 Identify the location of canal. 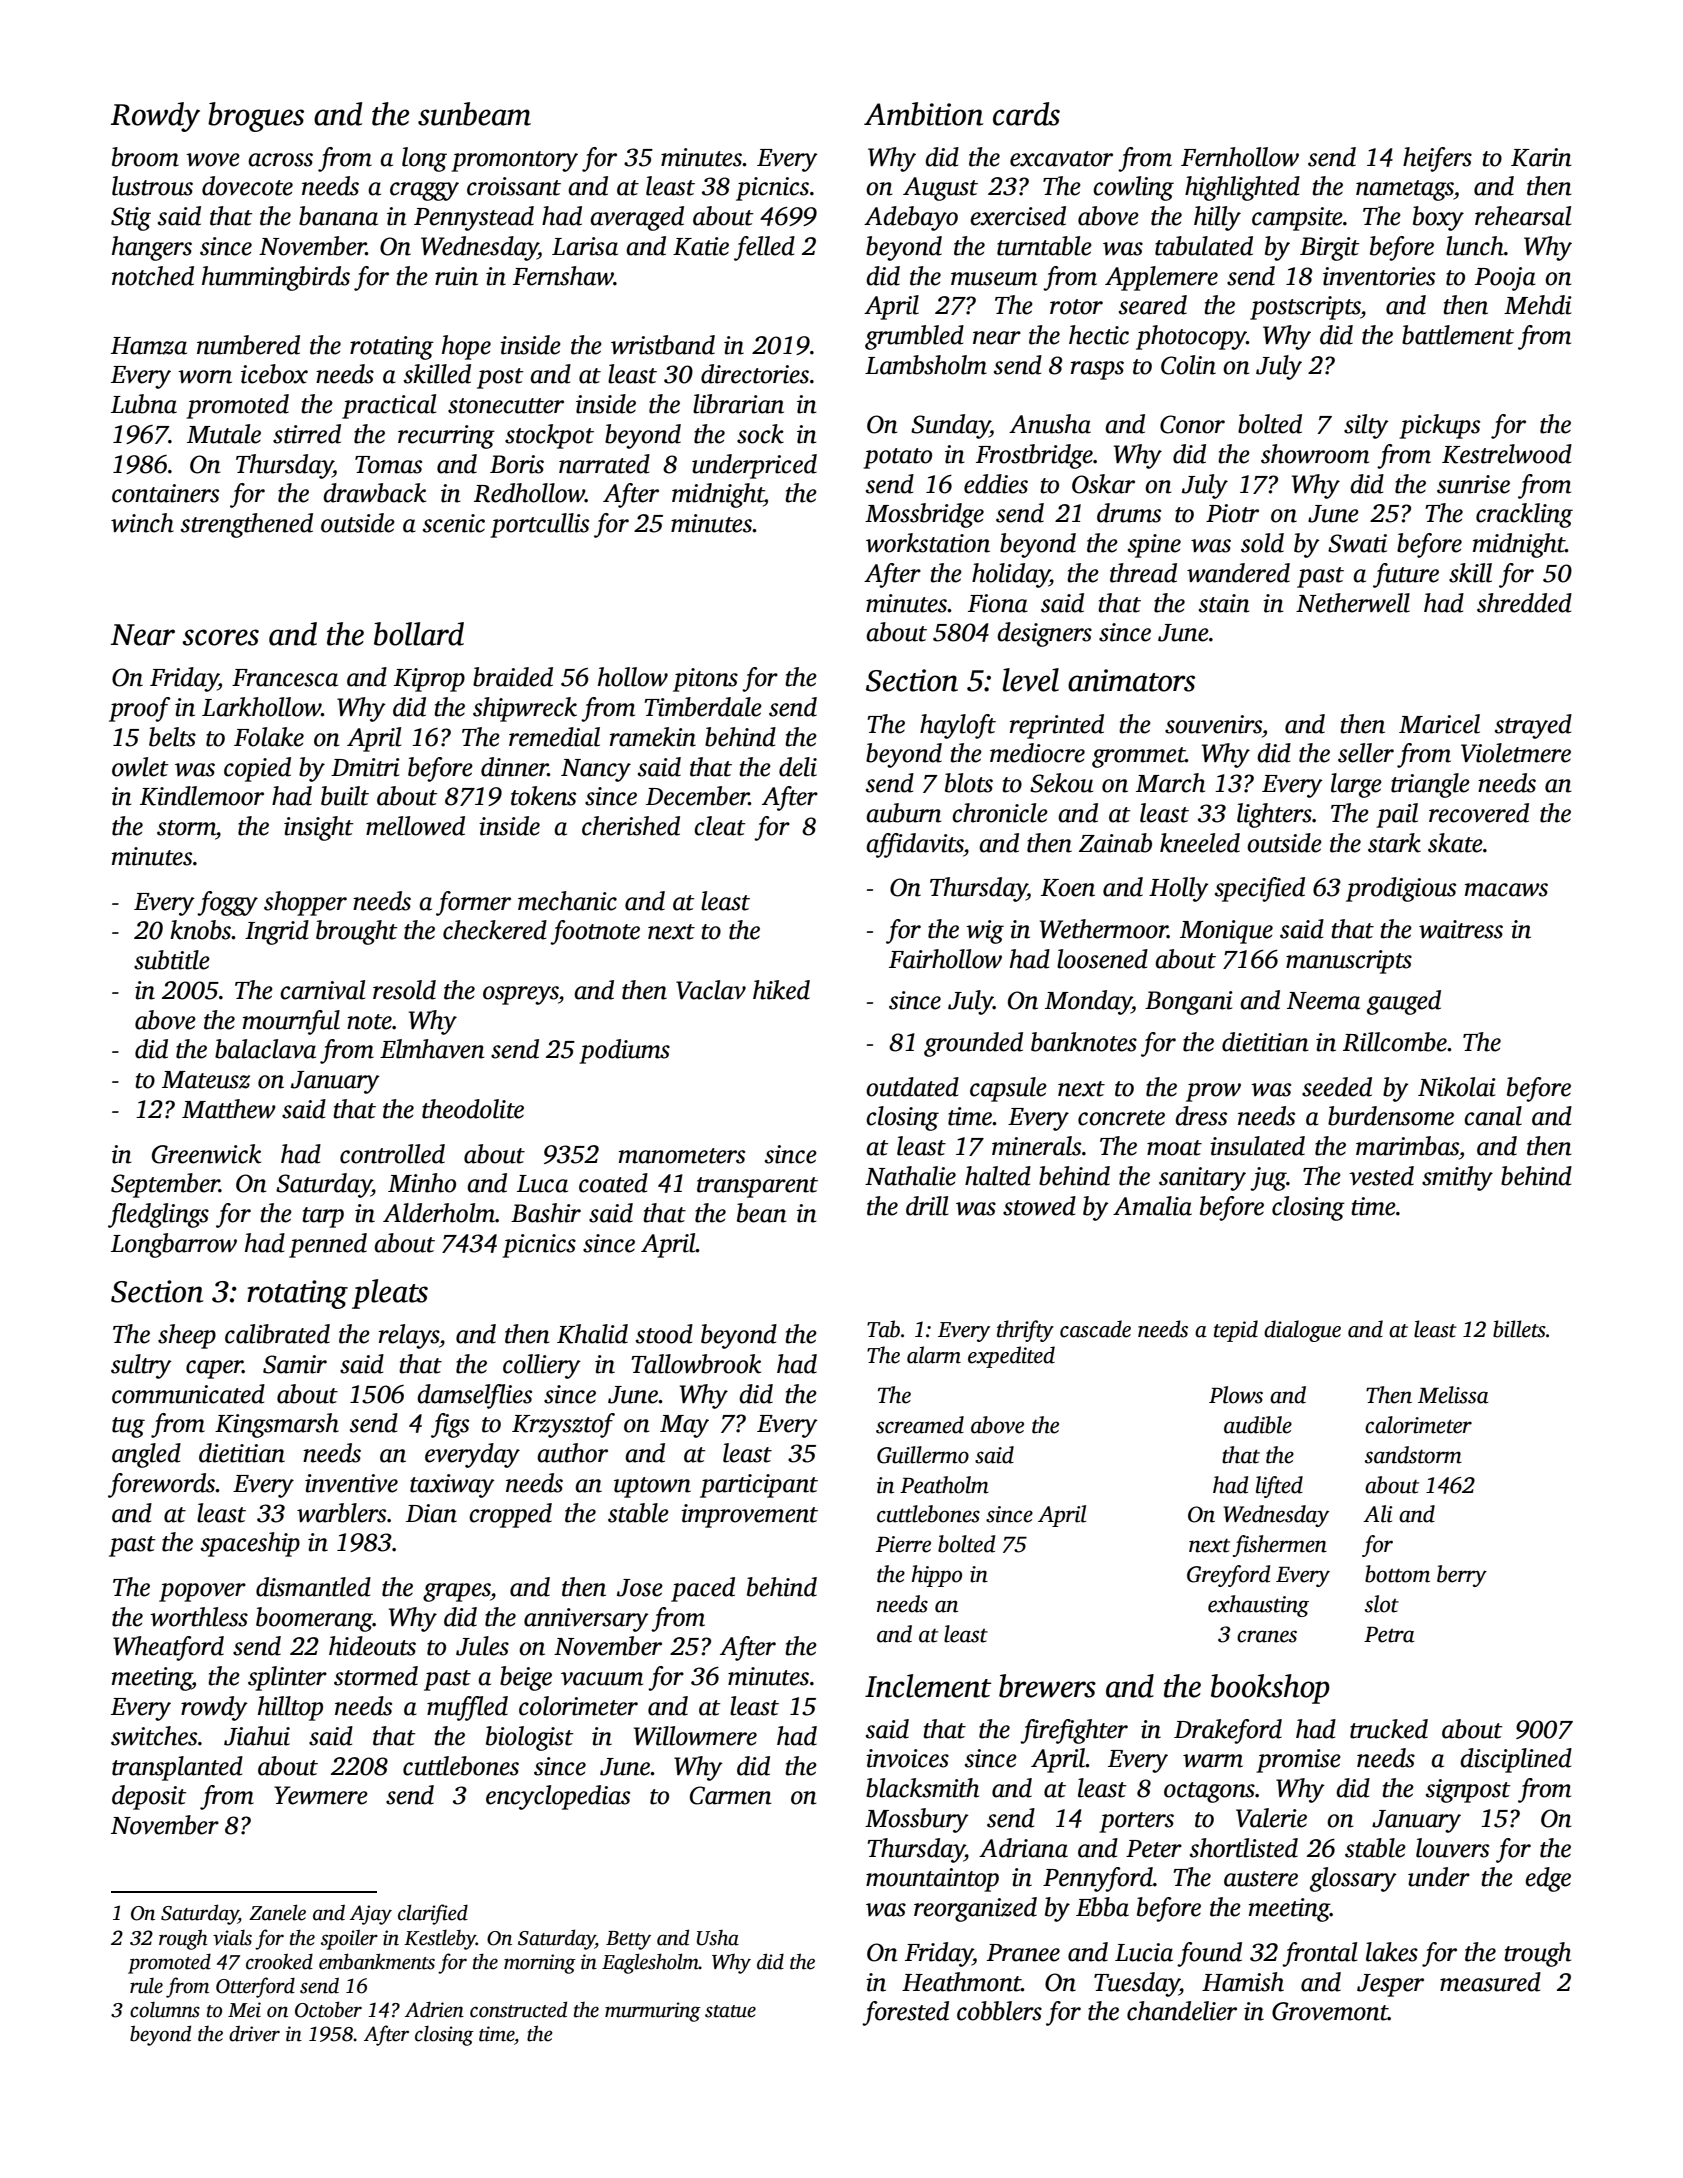
(1493, 1116).
